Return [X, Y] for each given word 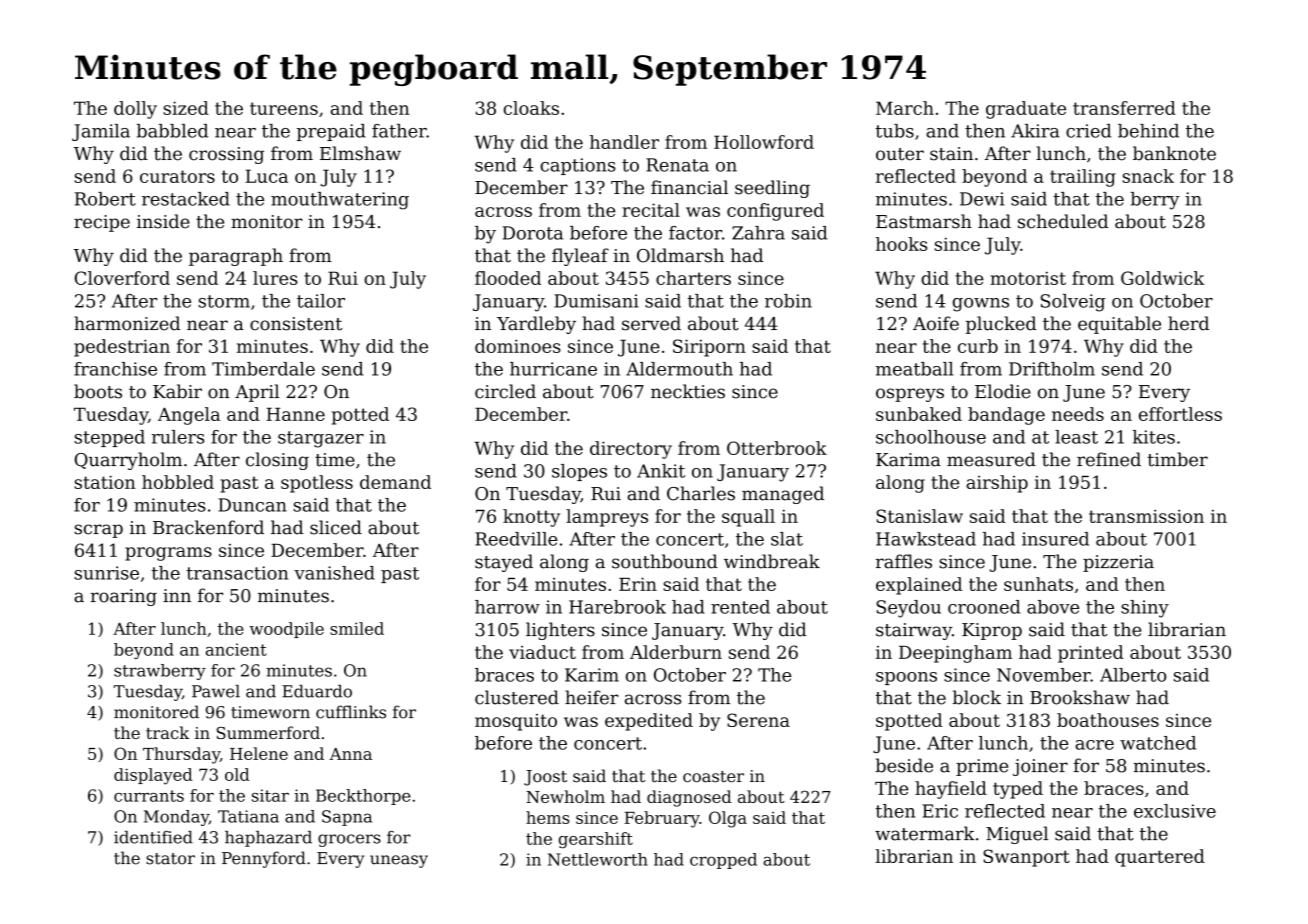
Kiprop [992, 631]
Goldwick [1162, 278]
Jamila [101, 132]
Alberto [1133, 675]
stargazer [321, 439]
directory [631, 450]
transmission [1146, 516]
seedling [772, 189]
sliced [336, 527]
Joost [545, 778]
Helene [259, 753]
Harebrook [617, 607]
